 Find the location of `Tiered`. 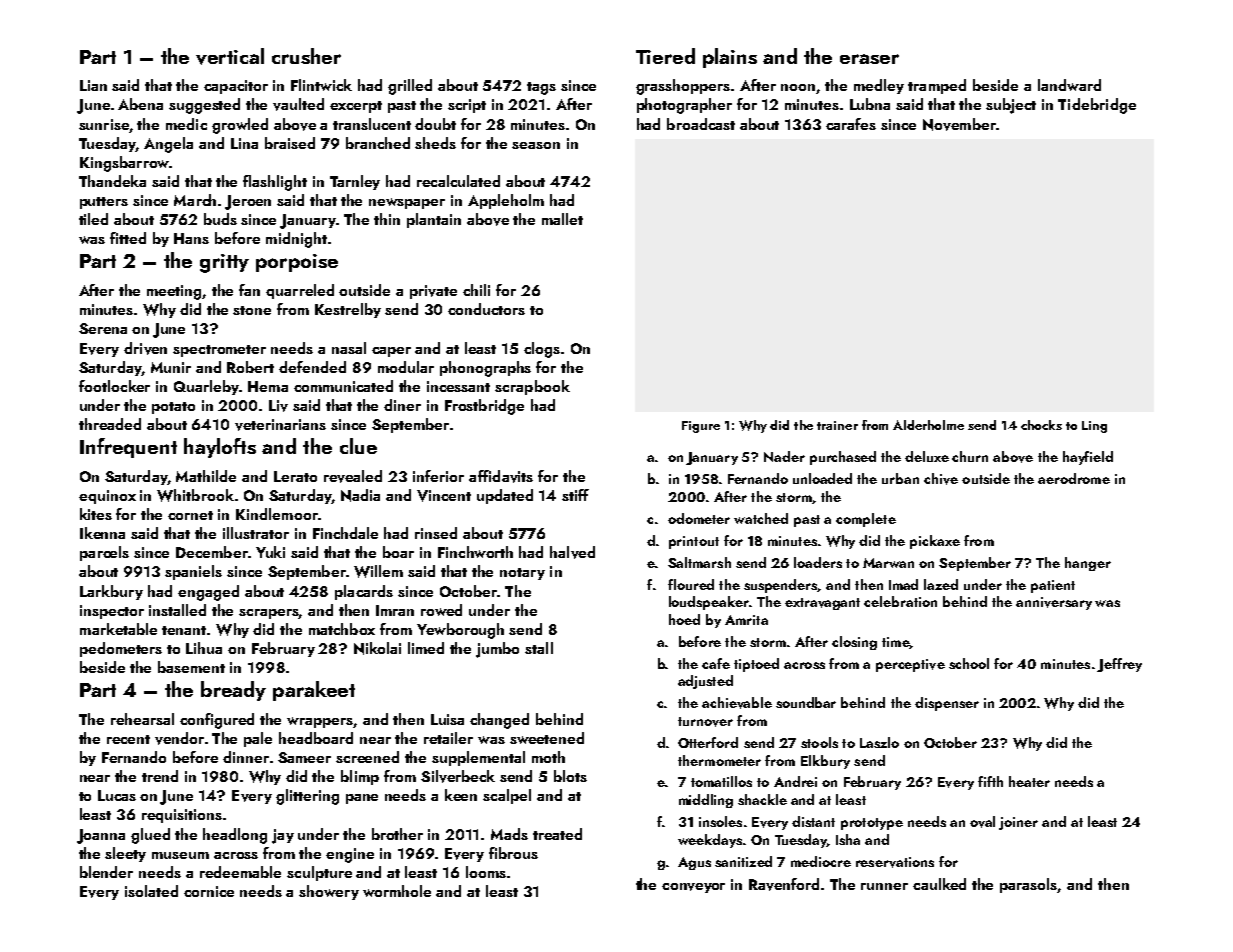

Tiered is located at coordinates (665, 56).
